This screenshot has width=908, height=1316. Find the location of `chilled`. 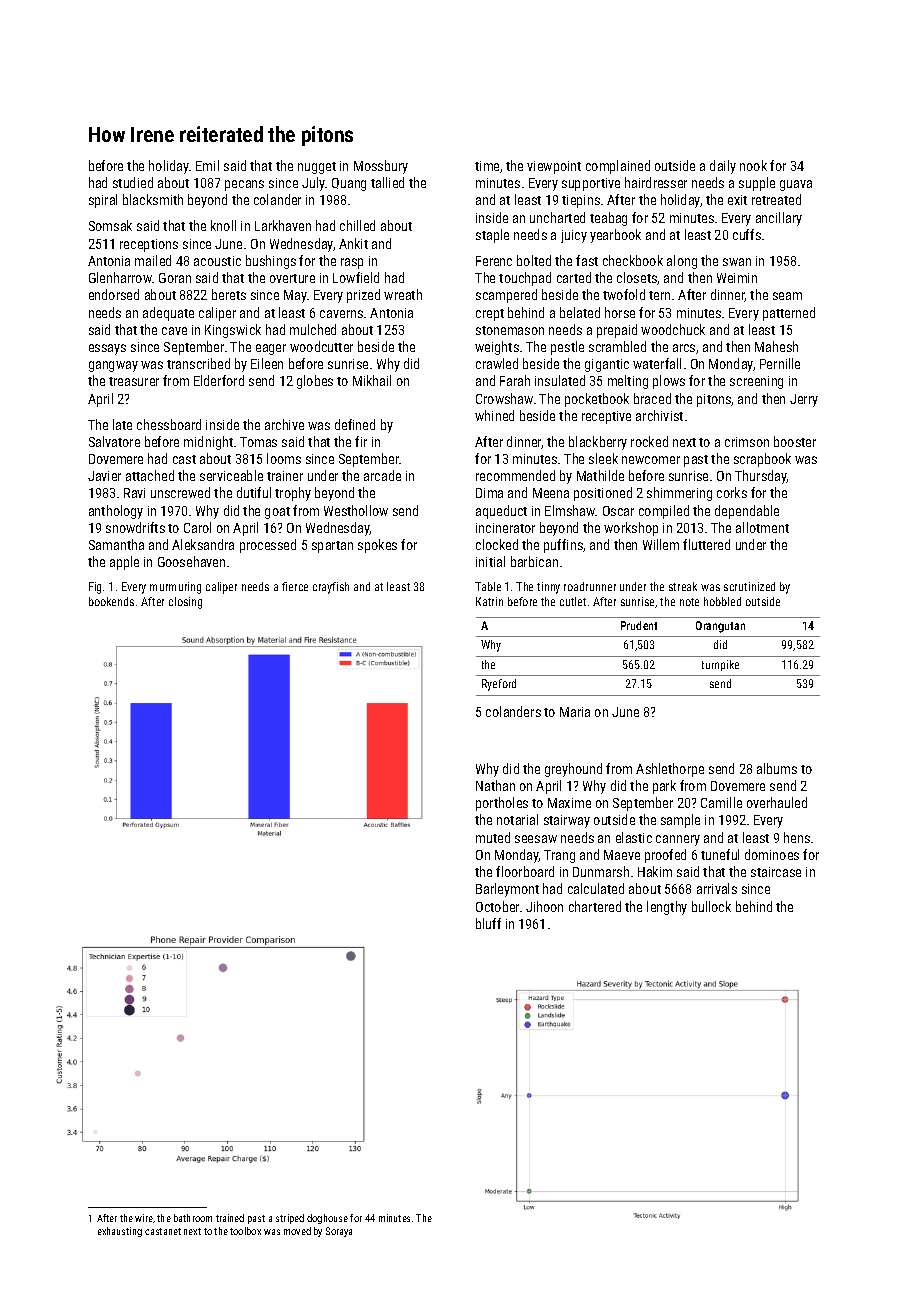

chilled is located at coordinates (357, 225).
